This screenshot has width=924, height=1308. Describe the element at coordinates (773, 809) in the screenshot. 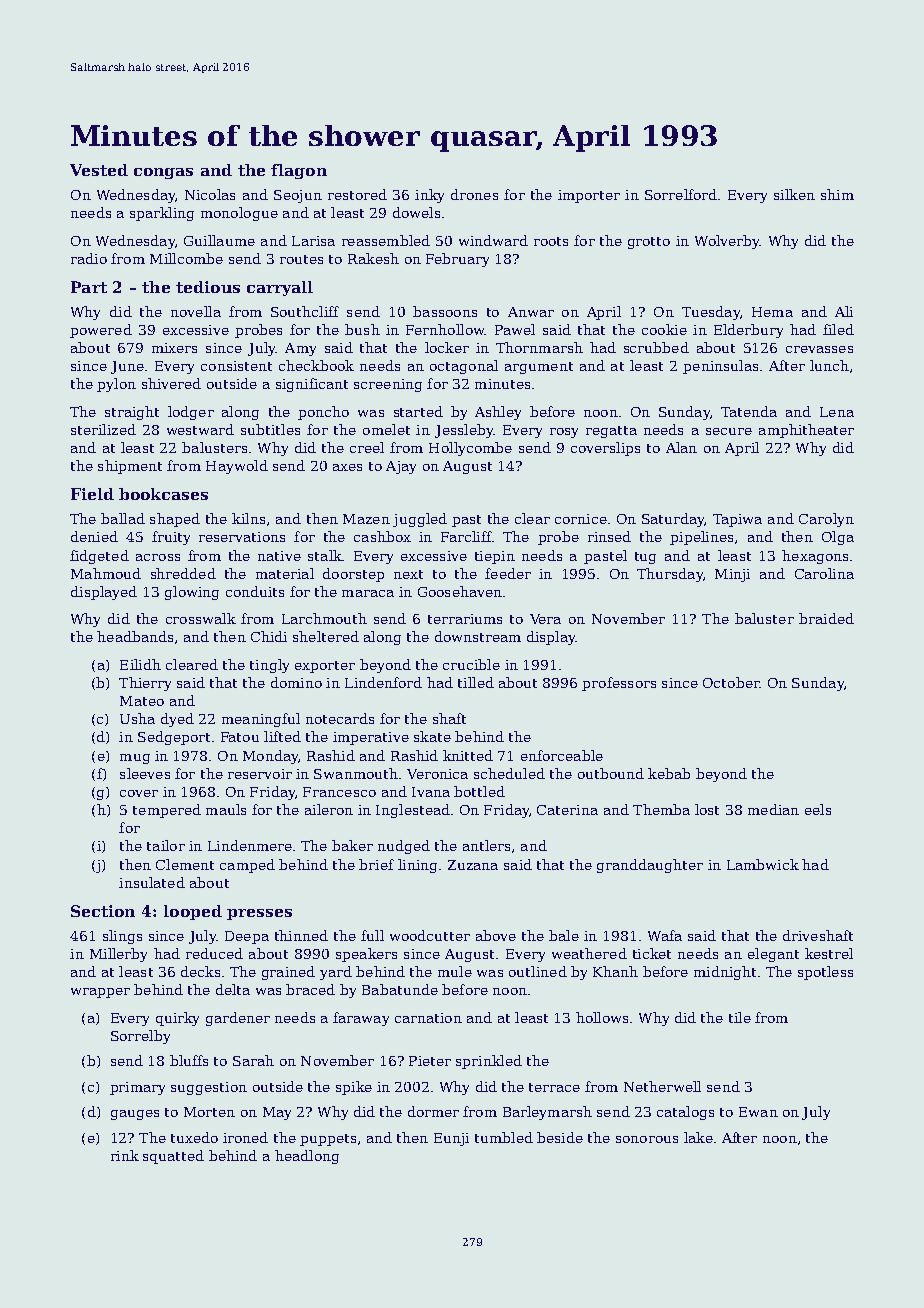

I see `median` at that location.
